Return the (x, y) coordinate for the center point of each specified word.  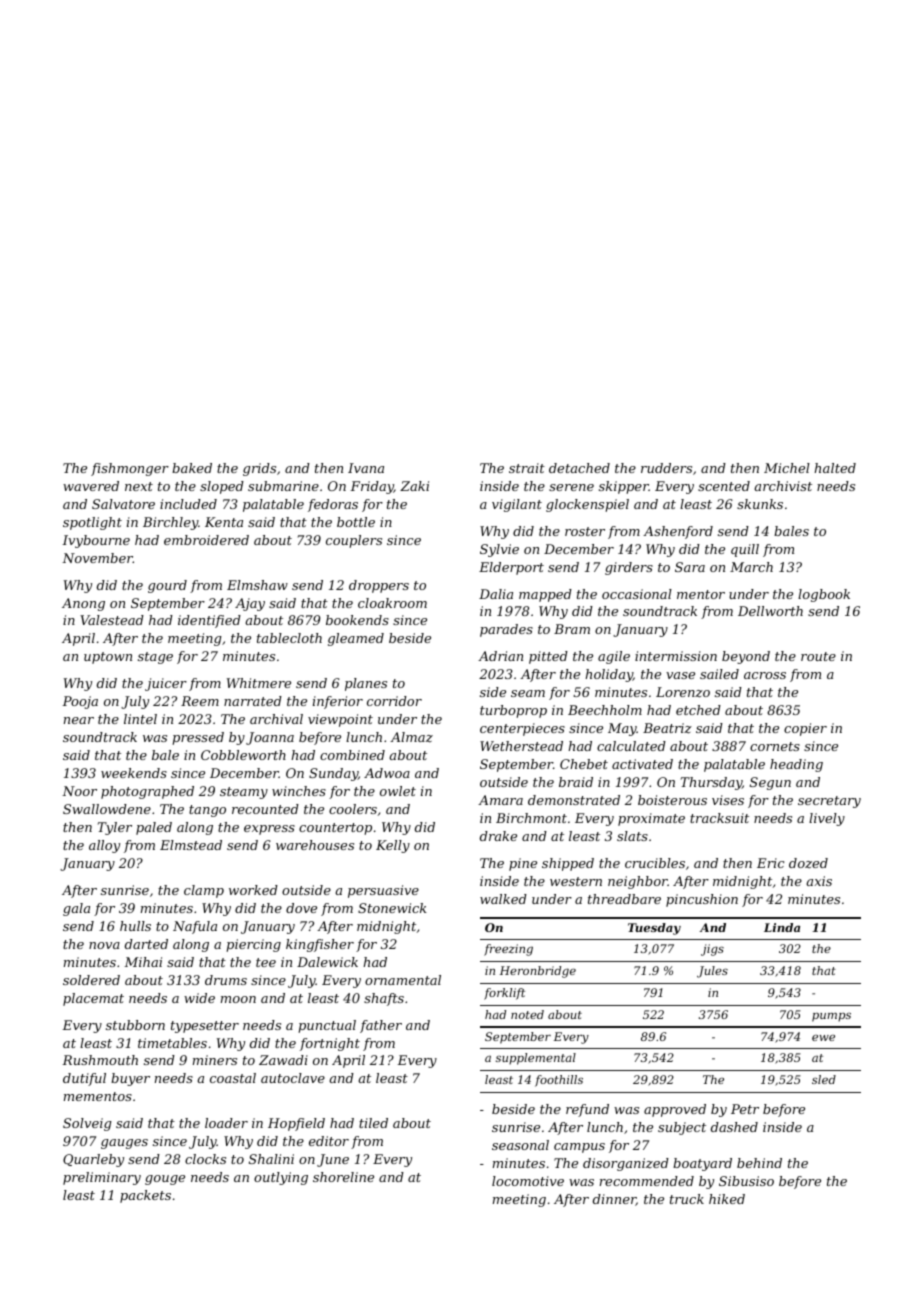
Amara (500, 800)
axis (819, 881)
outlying (281, 1178)
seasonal (520, 1145)
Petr (745, 1109)
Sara (690, 567)
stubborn (135, 1025)
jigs (712, 950)
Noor (79, 791)
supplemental (536, 1059)
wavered (91, 486)
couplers (354, 541)
